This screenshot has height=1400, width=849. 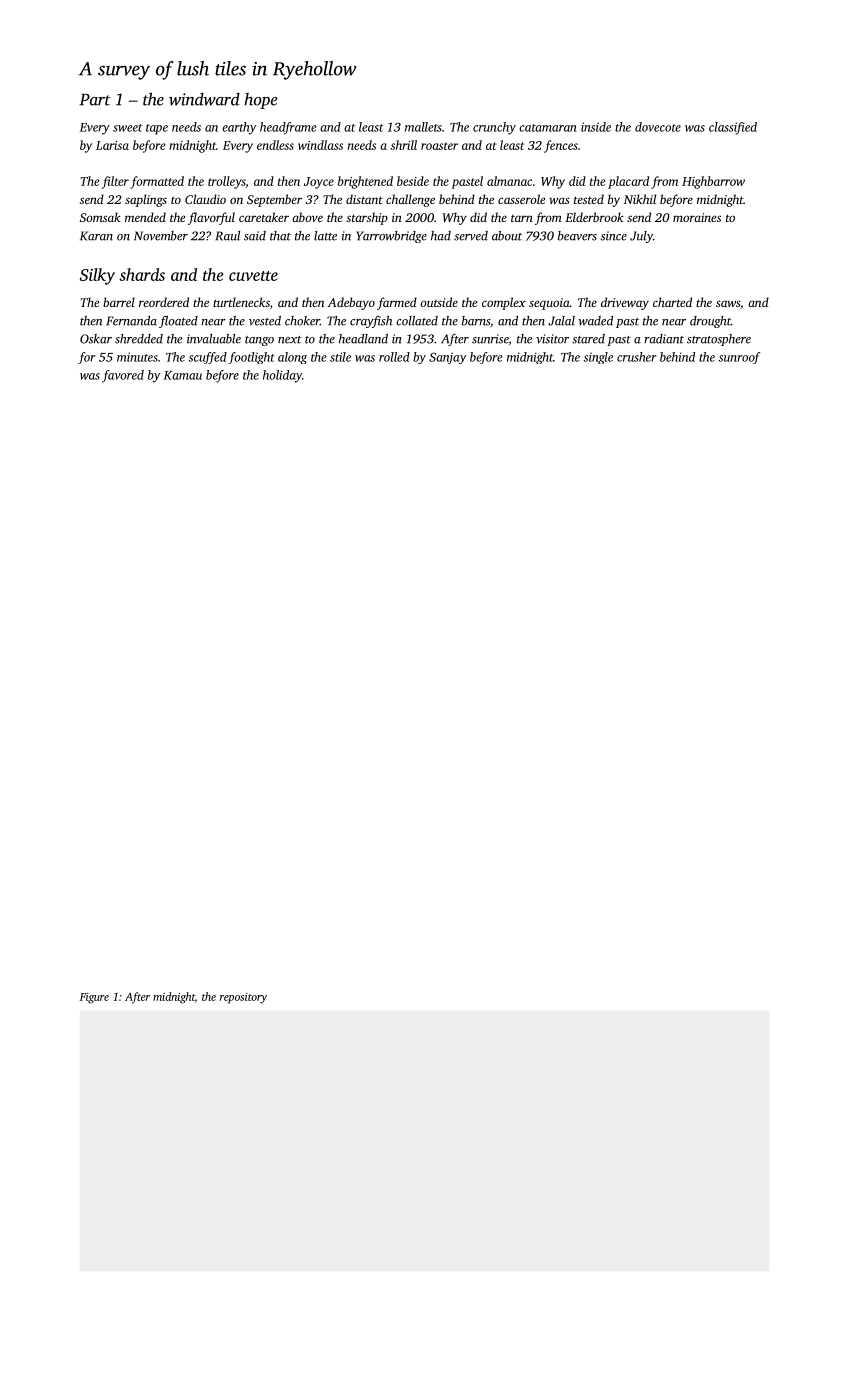 I want to click on single, so click(x=598, y=358).
